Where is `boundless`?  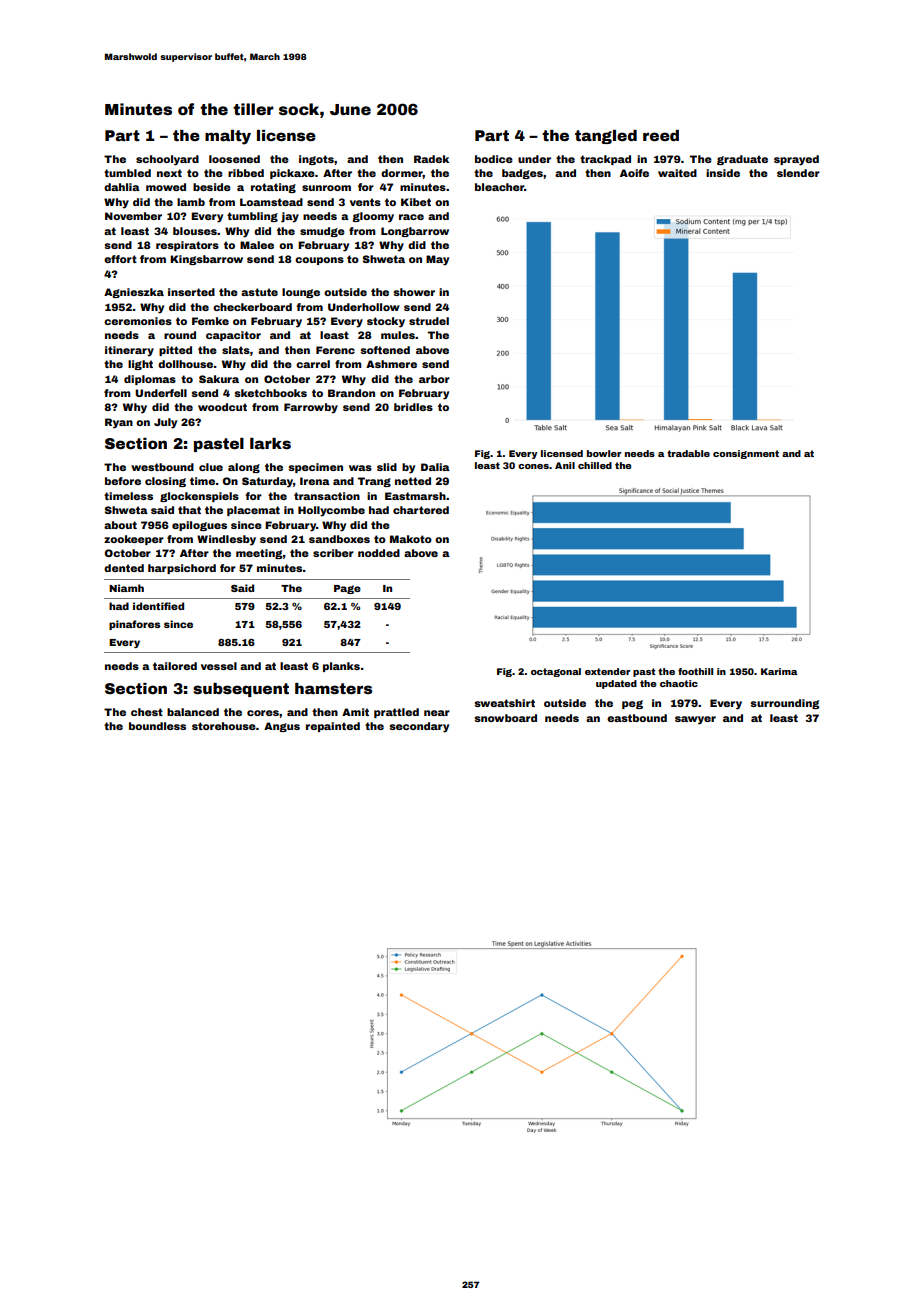
boundless is located at coordinates (157, 726).
